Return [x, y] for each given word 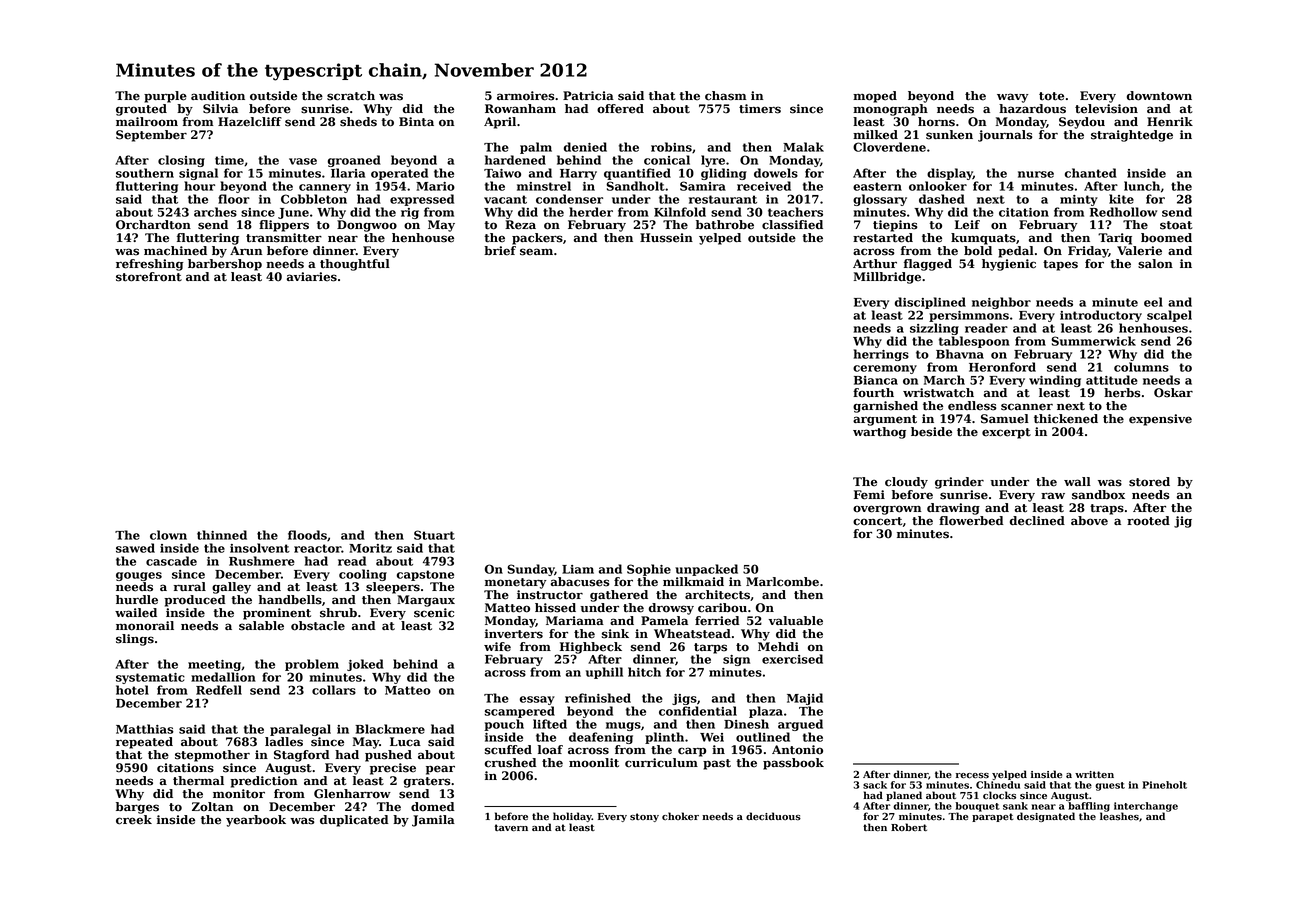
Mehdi [778, 647]
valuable [795, 621]
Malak [803, 147]
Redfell [219, 690]
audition [218, 96]
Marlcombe [782, 582]
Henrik [1170, 122]
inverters [514, 634]
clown [168, 535]
